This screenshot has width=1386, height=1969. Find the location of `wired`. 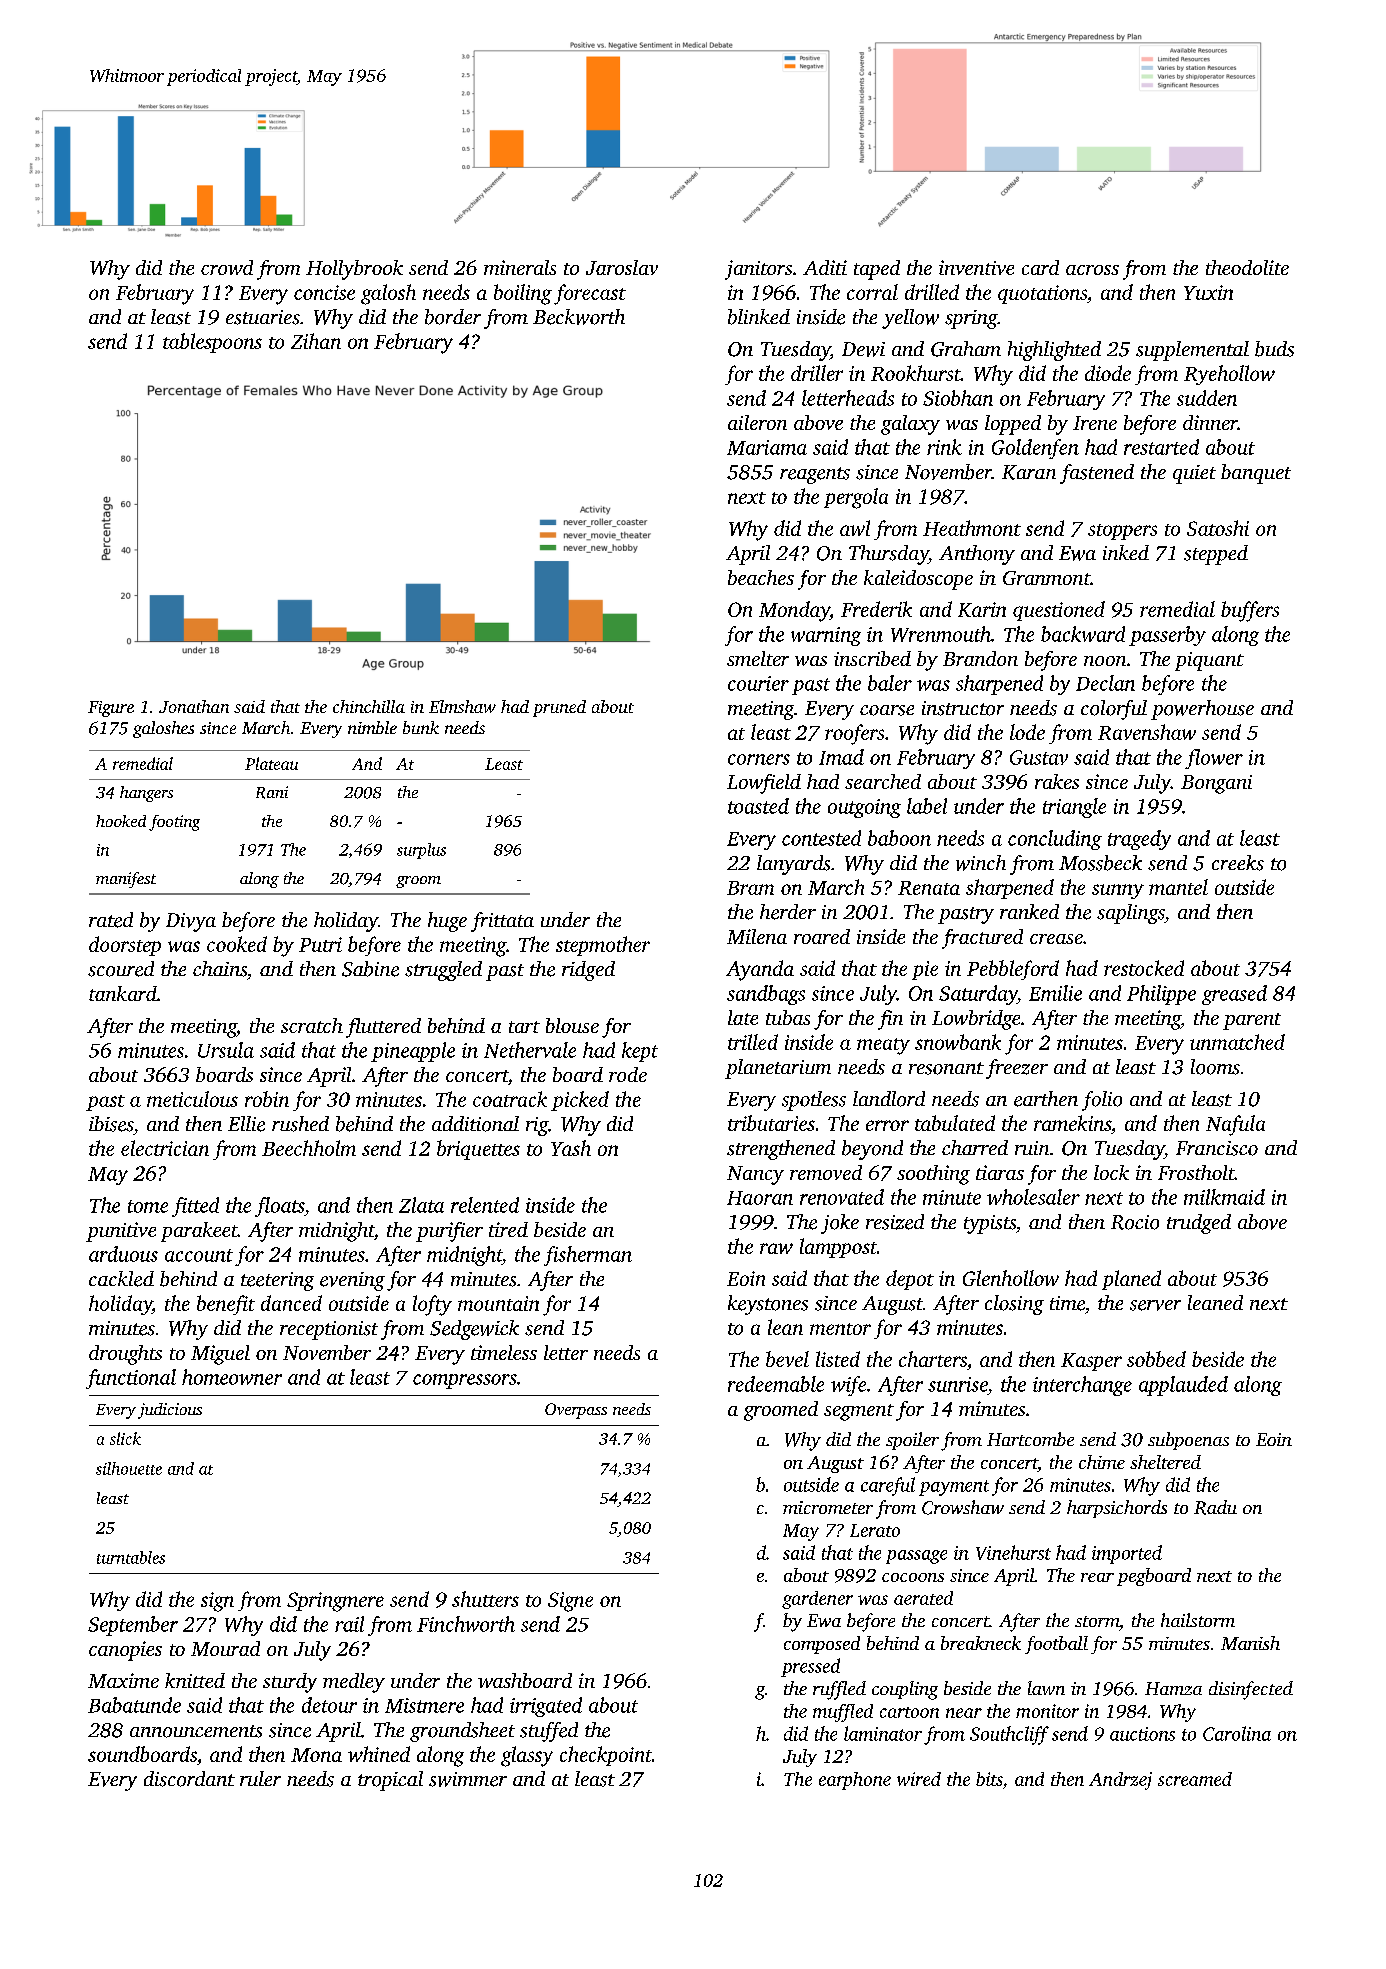

wired is located at coordinates (919, 1779).
